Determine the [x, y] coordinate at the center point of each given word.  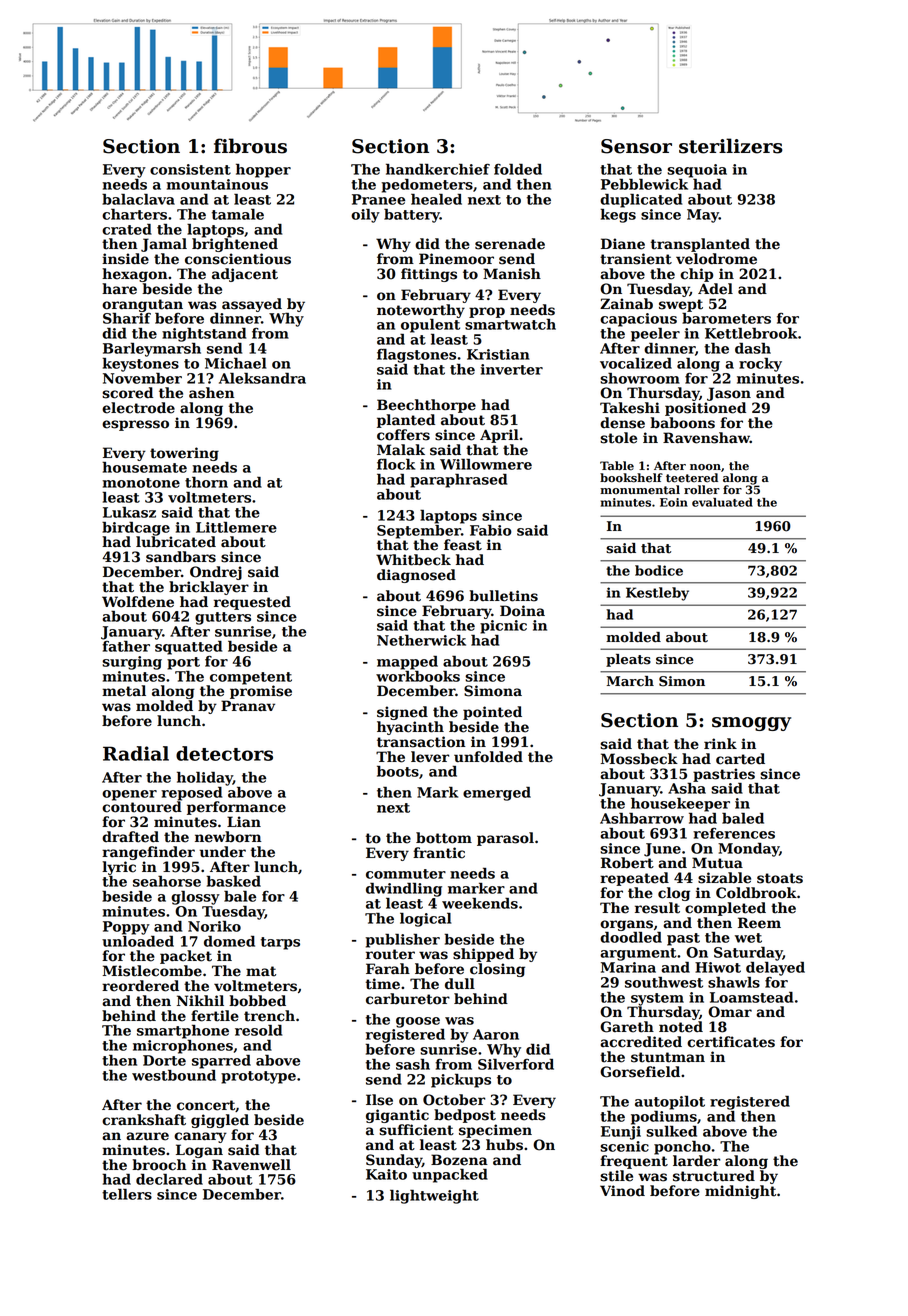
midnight [740, 1192]
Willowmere [486, 464]
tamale [238, 214]
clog [674, 894]
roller [701, 490]
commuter [406, 874]
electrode [138, 408]
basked [234, 881]
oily [365, 216]
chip [696, 275]
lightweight [434, 1196]
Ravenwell [251, 1165]
